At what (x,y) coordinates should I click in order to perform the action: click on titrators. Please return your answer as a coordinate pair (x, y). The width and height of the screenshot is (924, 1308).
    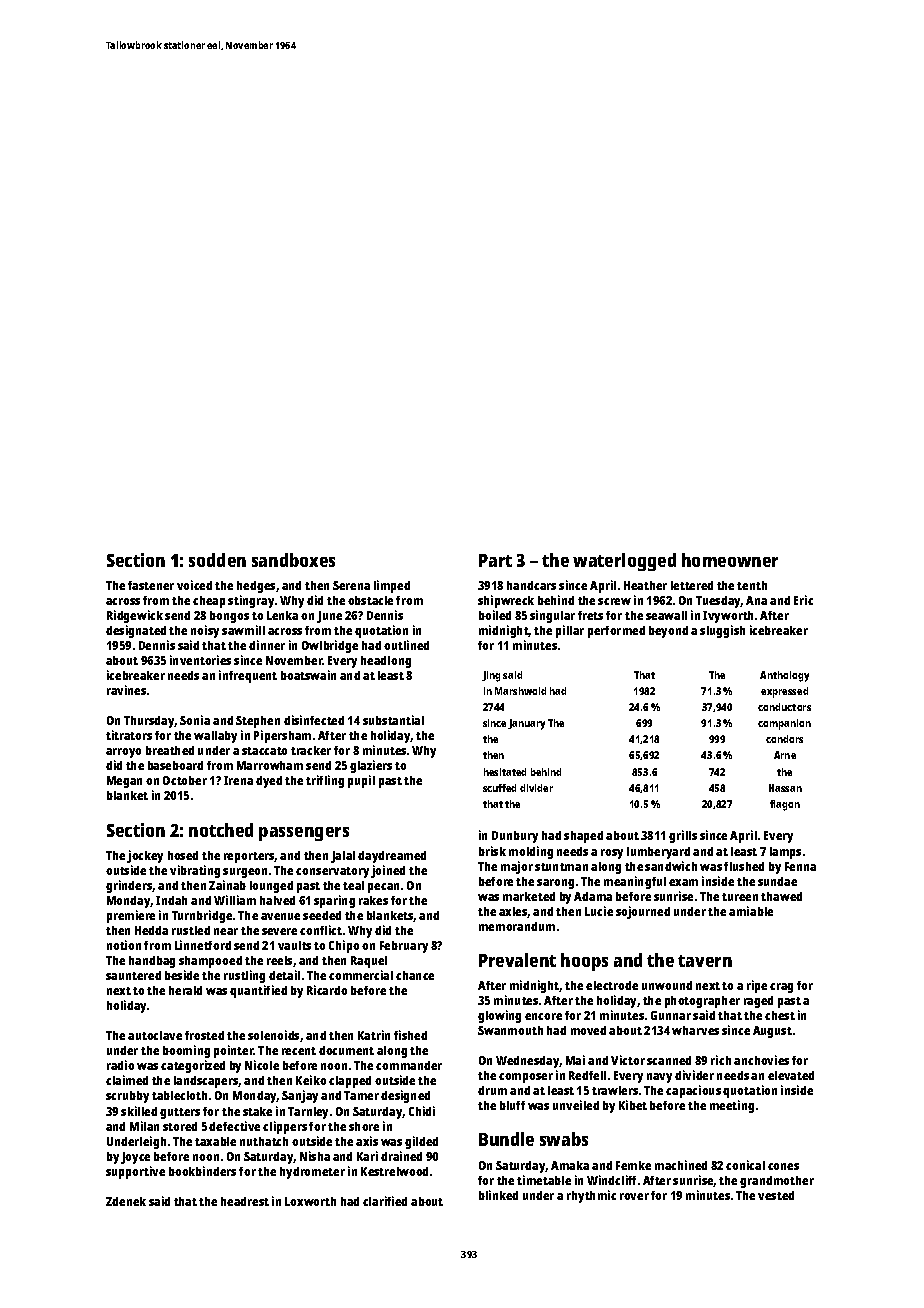
    Looking at the image, I should click on (129, 735).
